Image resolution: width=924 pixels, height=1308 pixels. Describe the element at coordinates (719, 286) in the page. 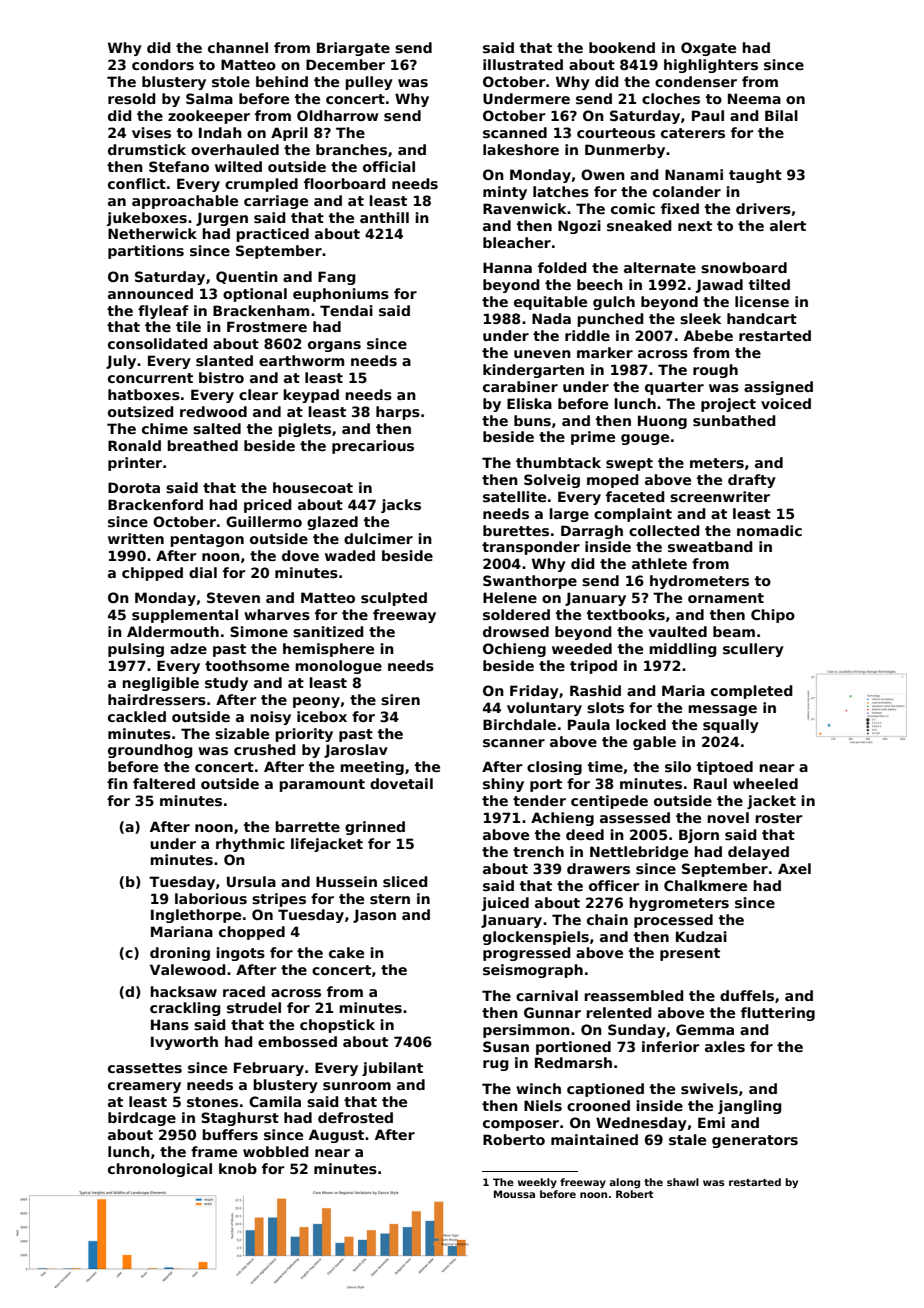

I see `Jawad` at that location.
